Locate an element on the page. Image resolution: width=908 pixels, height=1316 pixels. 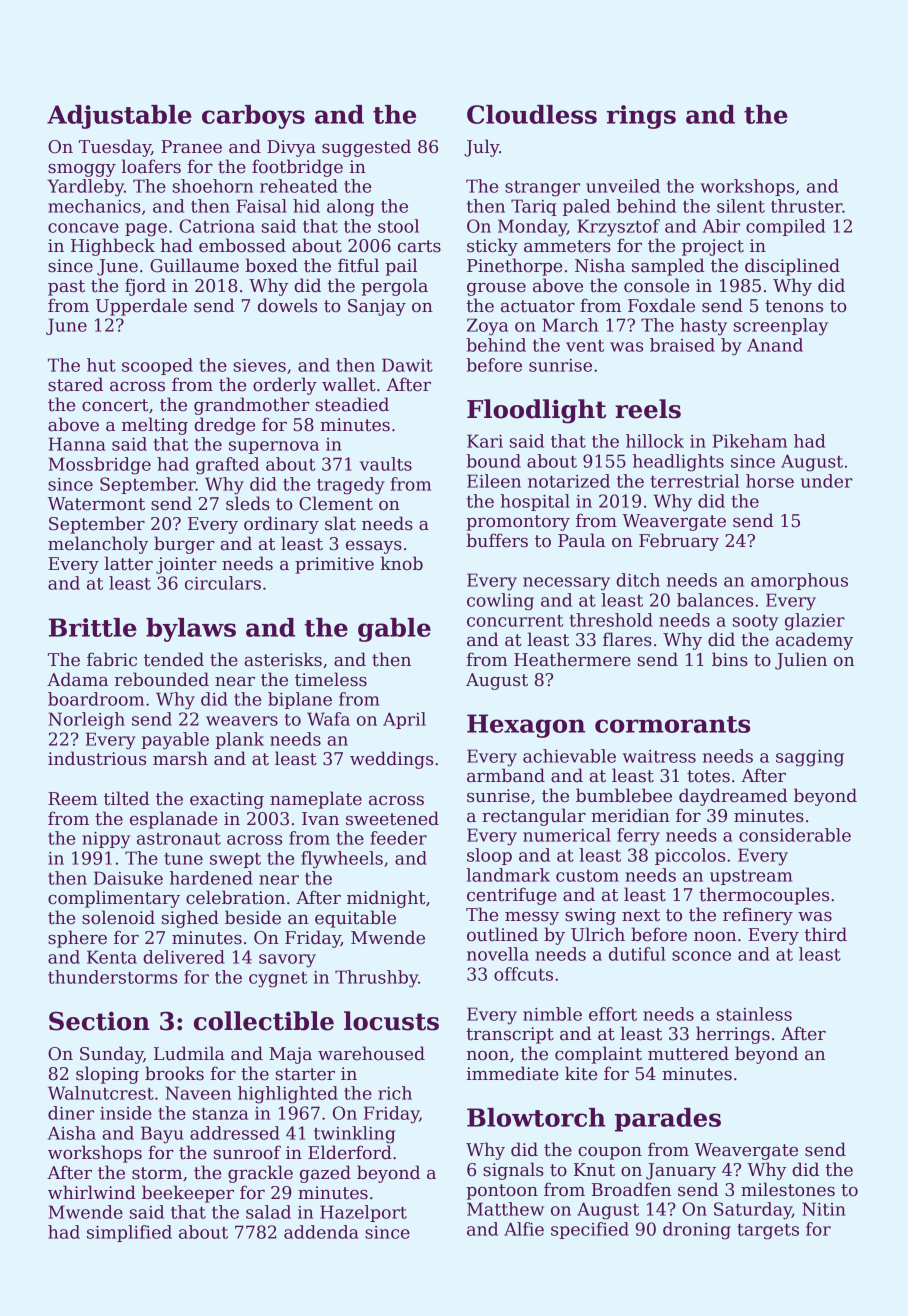
addenda is located at coordinates (321, 1232).
